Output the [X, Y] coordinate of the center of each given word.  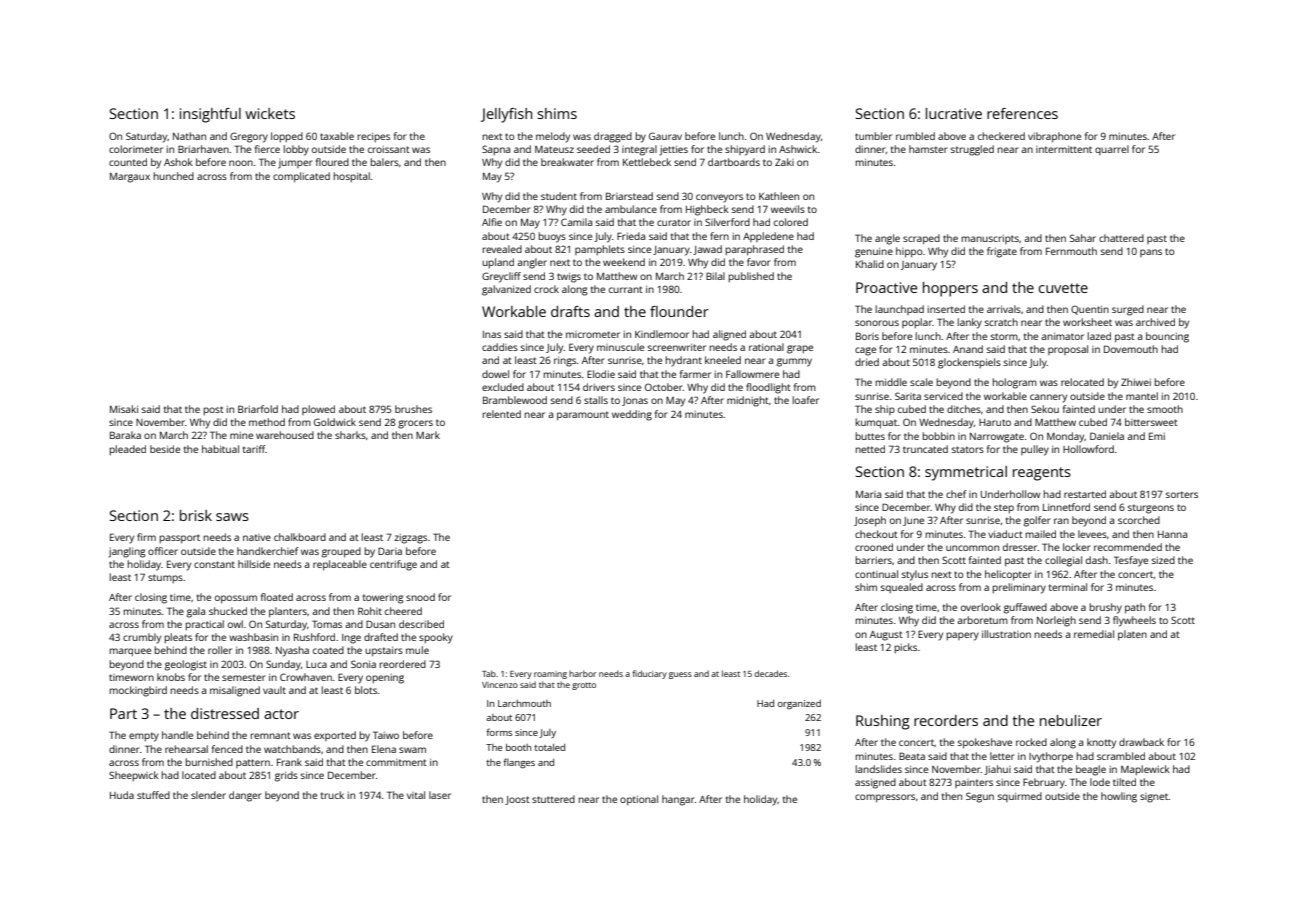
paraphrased [755, 250]
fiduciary [649, 674]
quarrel [1112, 150]
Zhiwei [1136, 382]
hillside [254, 564]
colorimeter [136, 149]
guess [680, 675]
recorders [946, 720]
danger [245, 796]
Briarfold [258, 409]
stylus [915, 575]
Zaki [784, 162]
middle [891, 382]
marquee [130, 652]
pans [1151, 253]
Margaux [130, 178]
